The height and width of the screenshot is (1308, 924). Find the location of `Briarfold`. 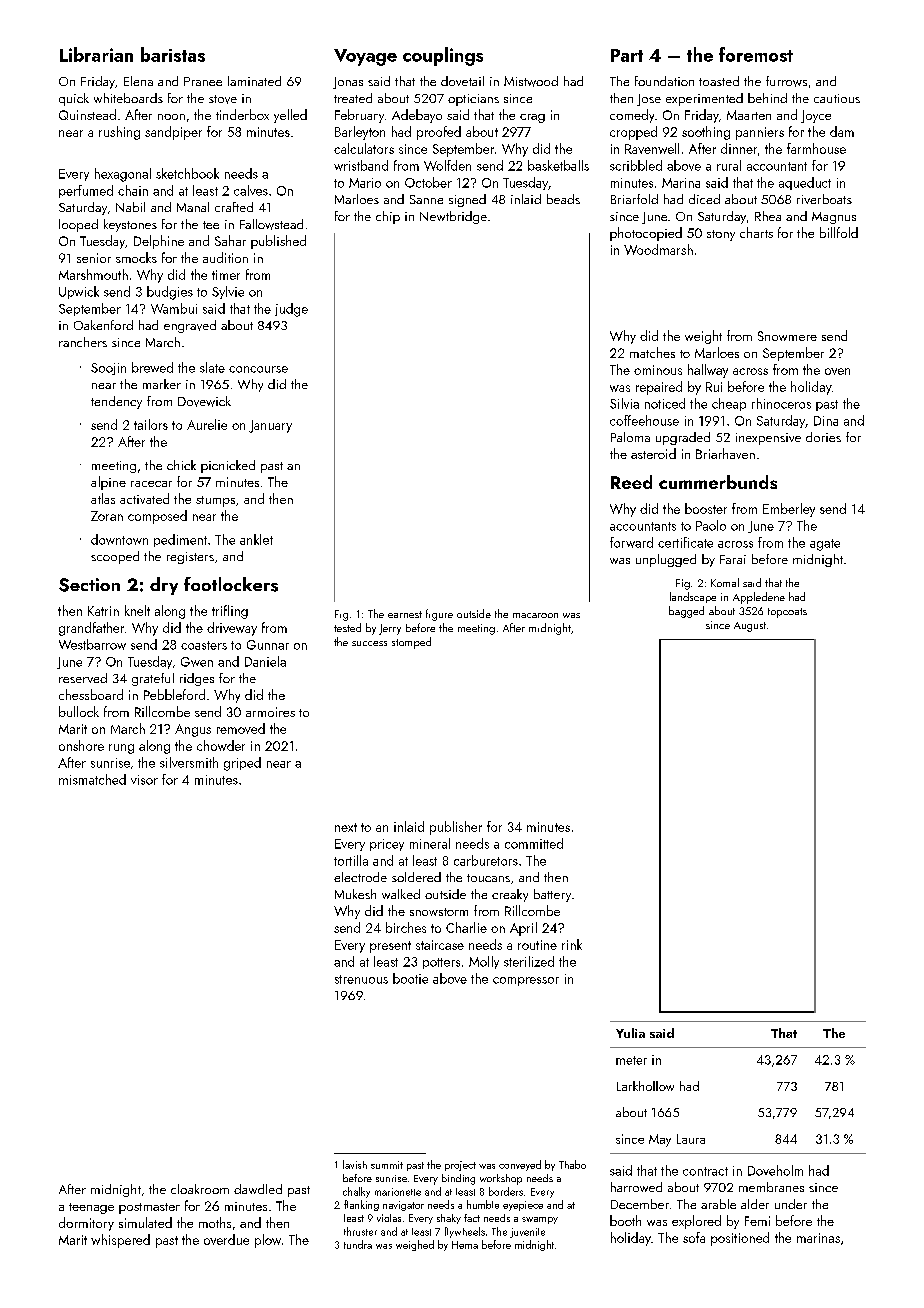

Briarfold is located at coordinates (634, 199).
